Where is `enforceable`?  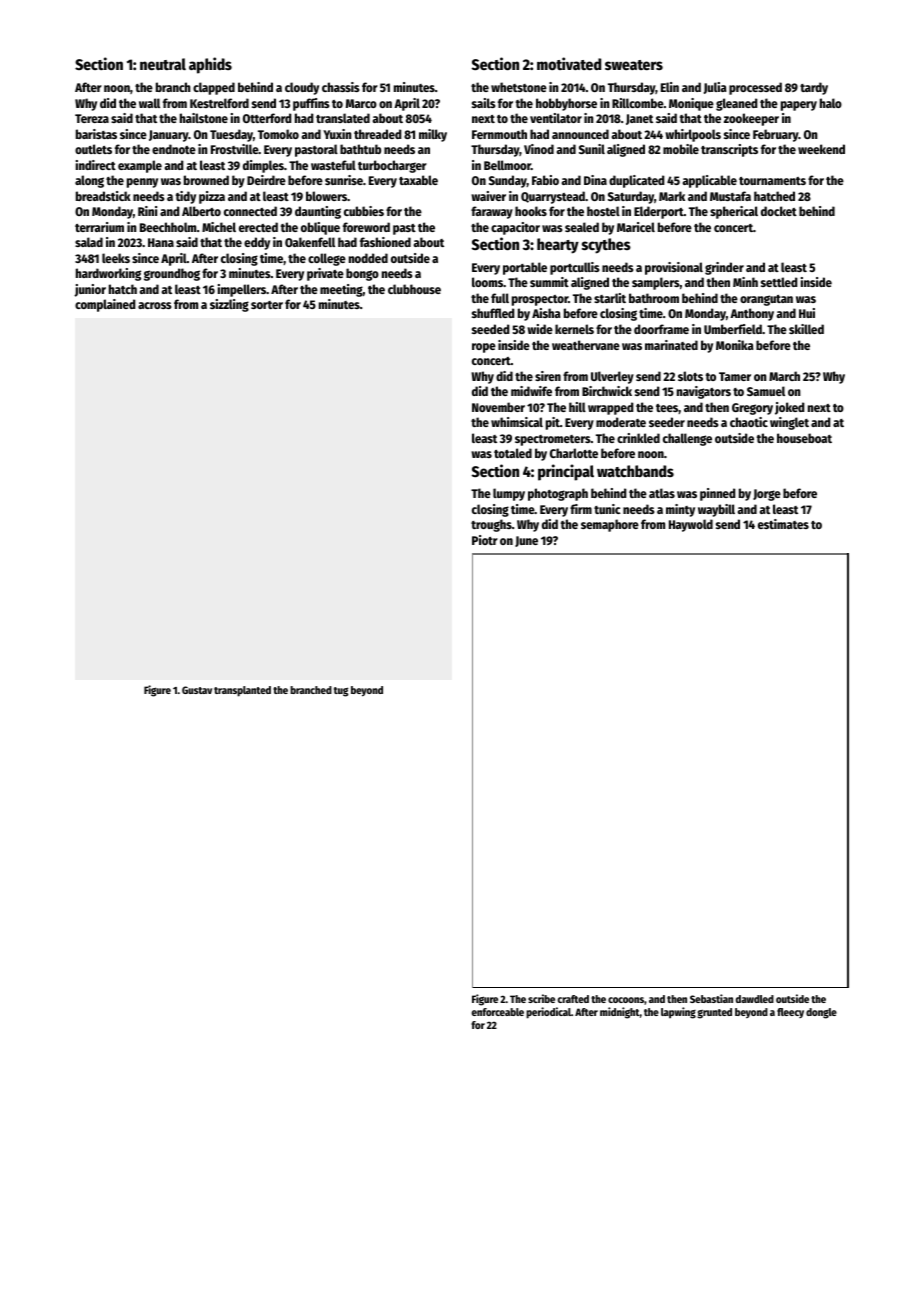
enforceable is located at coordinates (498, 1012).
